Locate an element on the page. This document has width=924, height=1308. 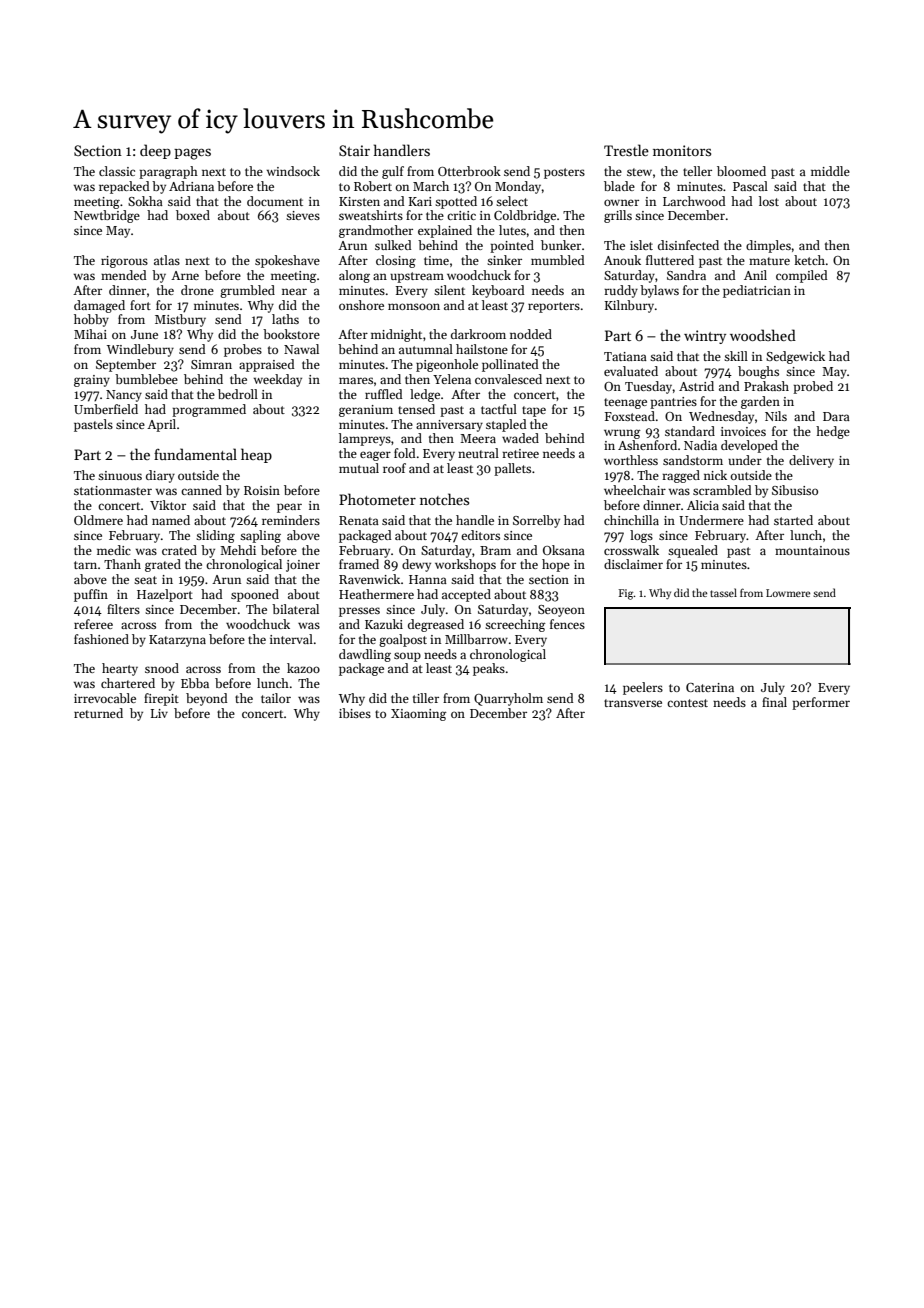
Oldmere is located at coordinates (98, 520).
